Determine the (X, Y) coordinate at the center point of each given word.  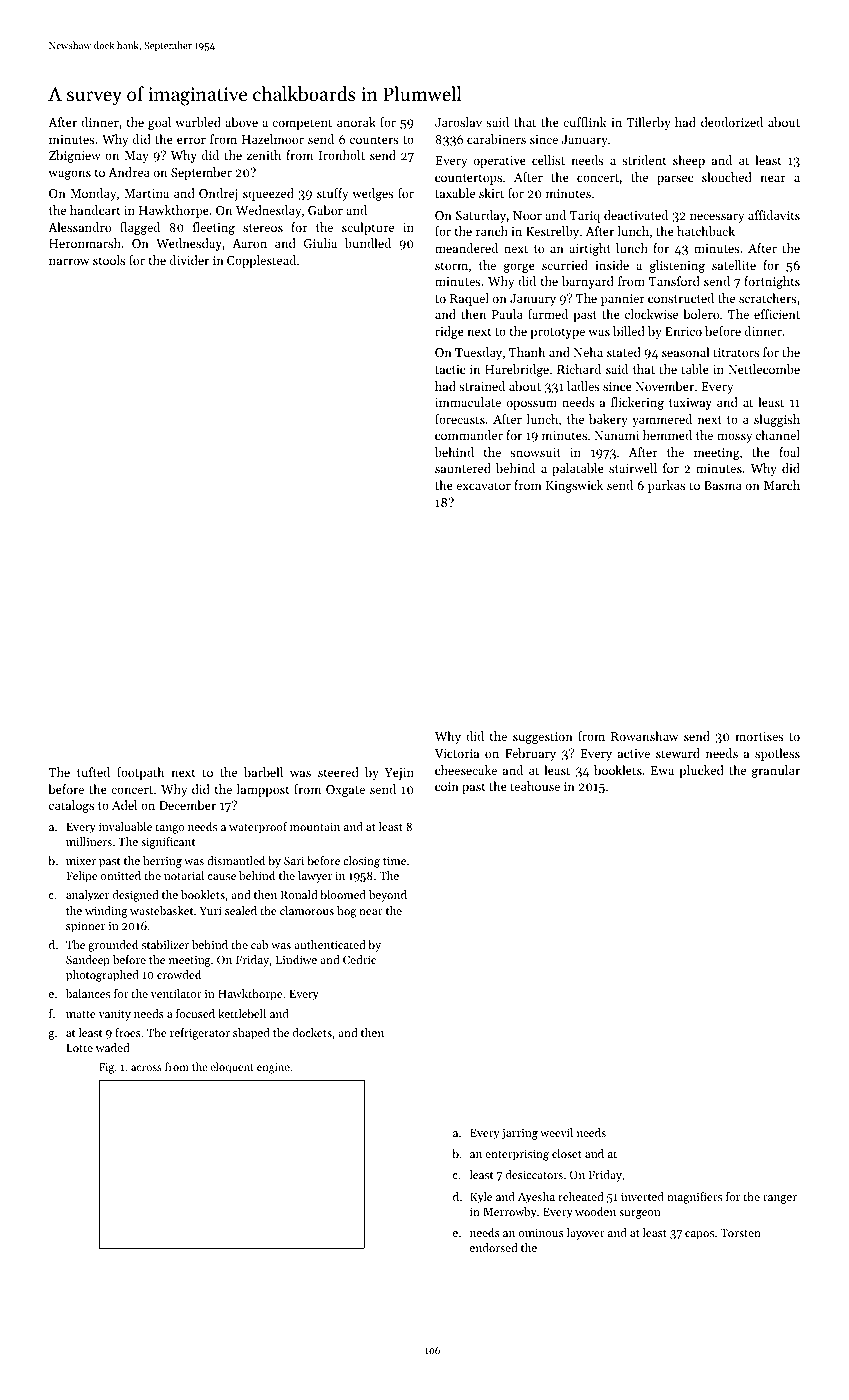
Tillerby (648, 123)
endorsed (494, 1247)
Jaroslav (458, 122)
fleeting (214, 228)
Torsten (741, 1233)
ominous (541, 1233)
